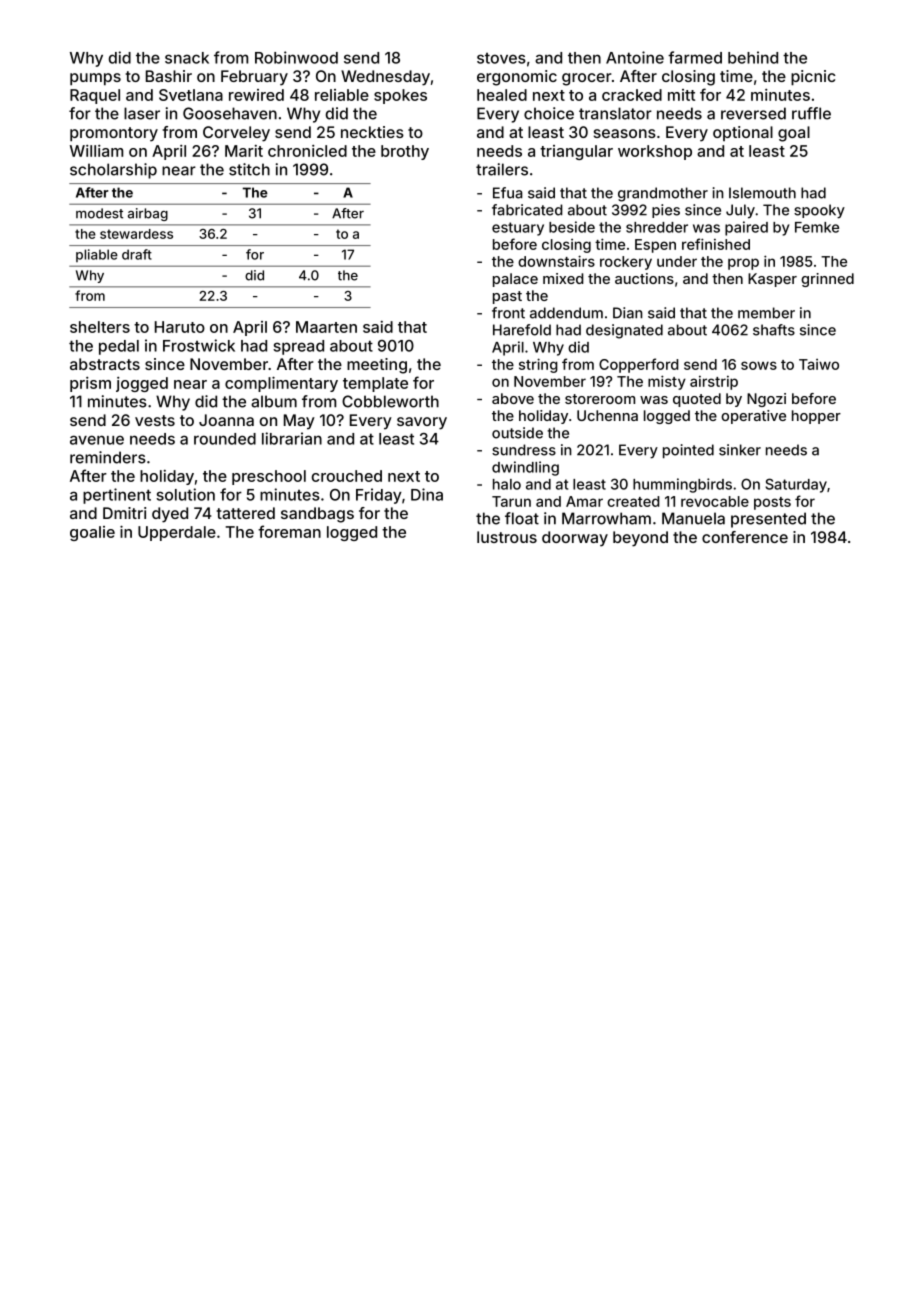  What do you see at coordinates (813, 78) in the document?
I see `picnic` at bounding box center [813, 78].
